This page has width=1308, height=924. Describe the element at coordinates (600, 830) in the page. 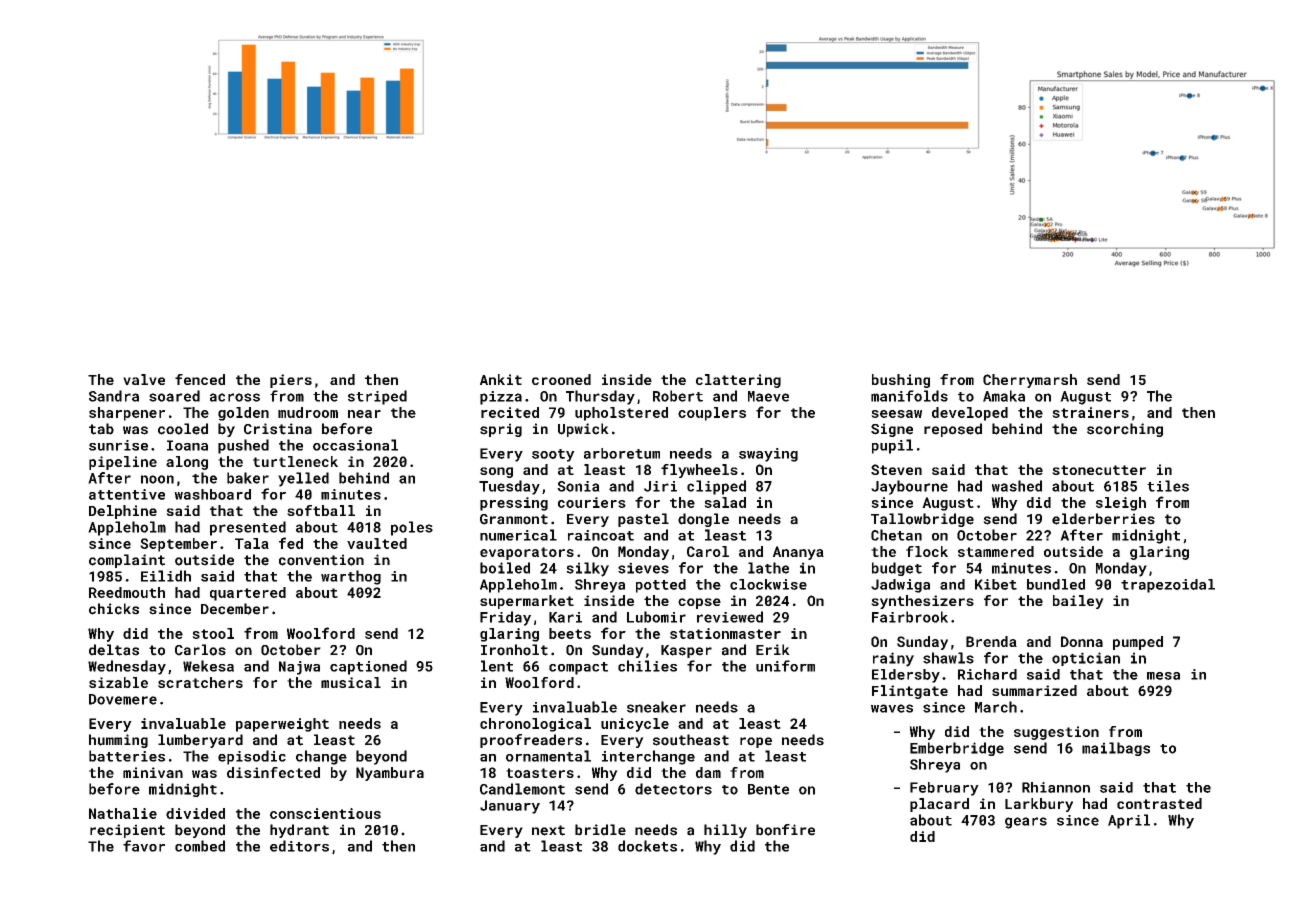

I see `bridle` at that location.
